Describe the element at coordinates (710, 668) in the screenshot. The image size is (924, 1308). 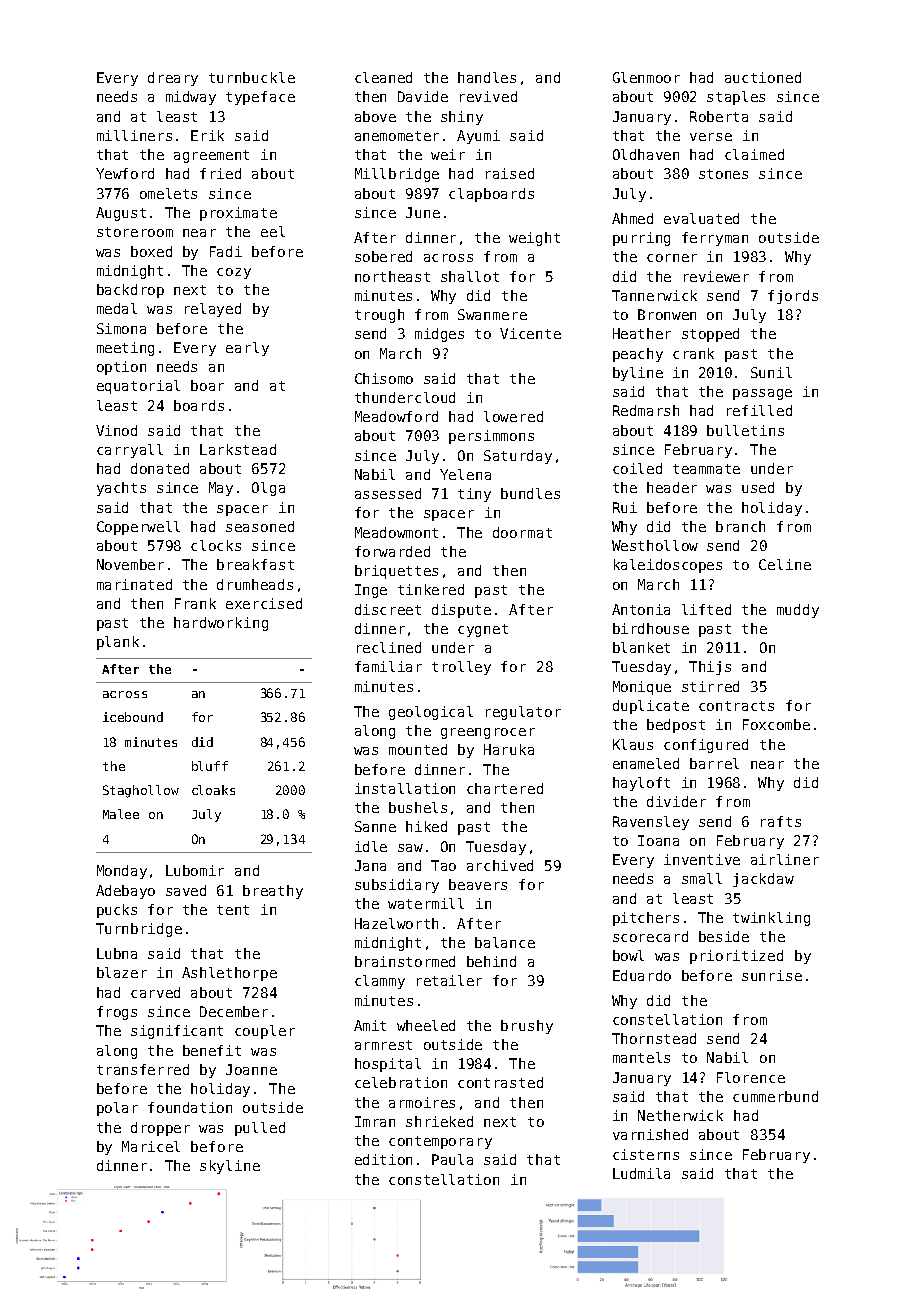
I see `Thijs` at that location.
